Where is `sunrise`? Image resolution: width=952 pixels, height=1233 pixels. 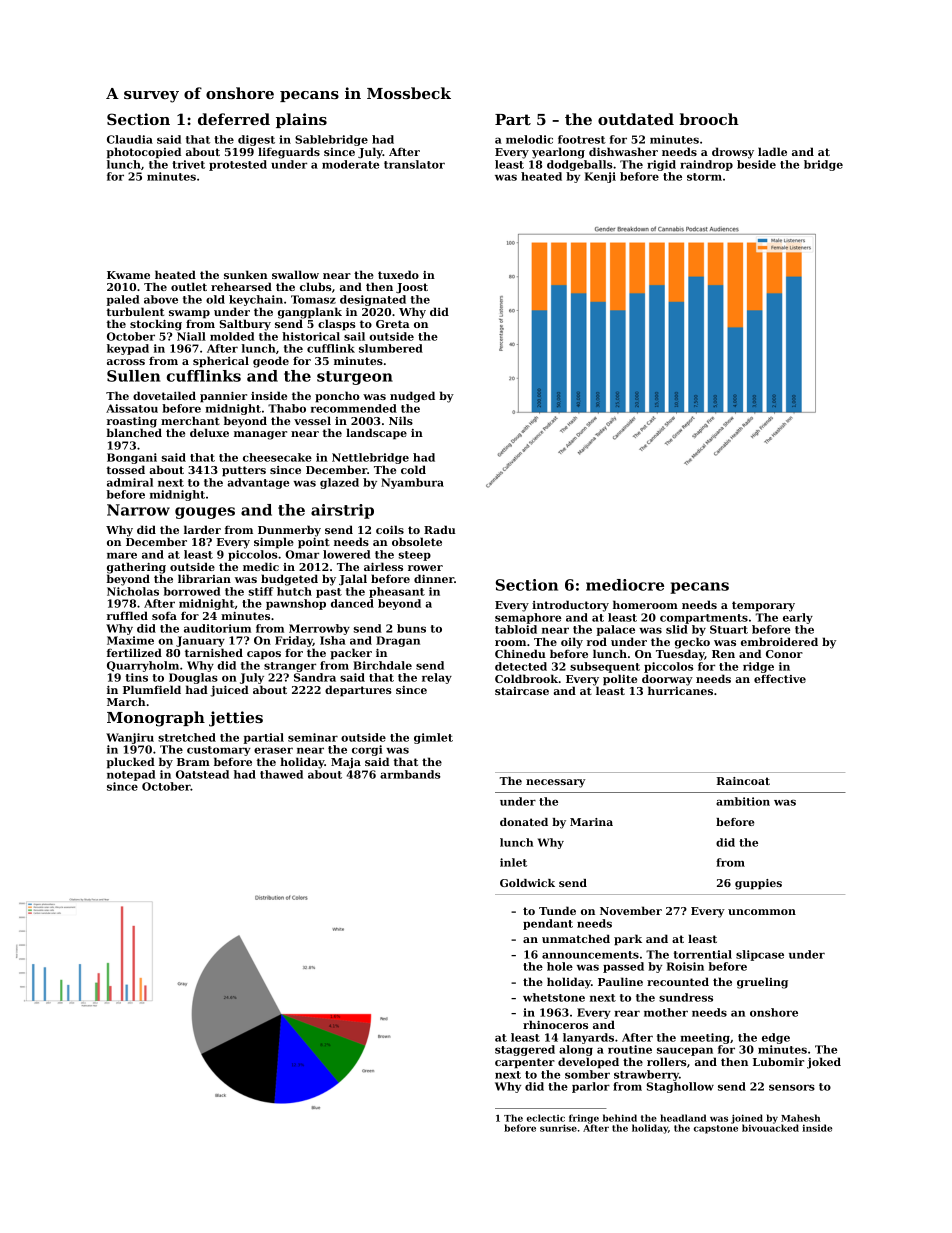 sunrise is located at coordinates (558, 1128).
